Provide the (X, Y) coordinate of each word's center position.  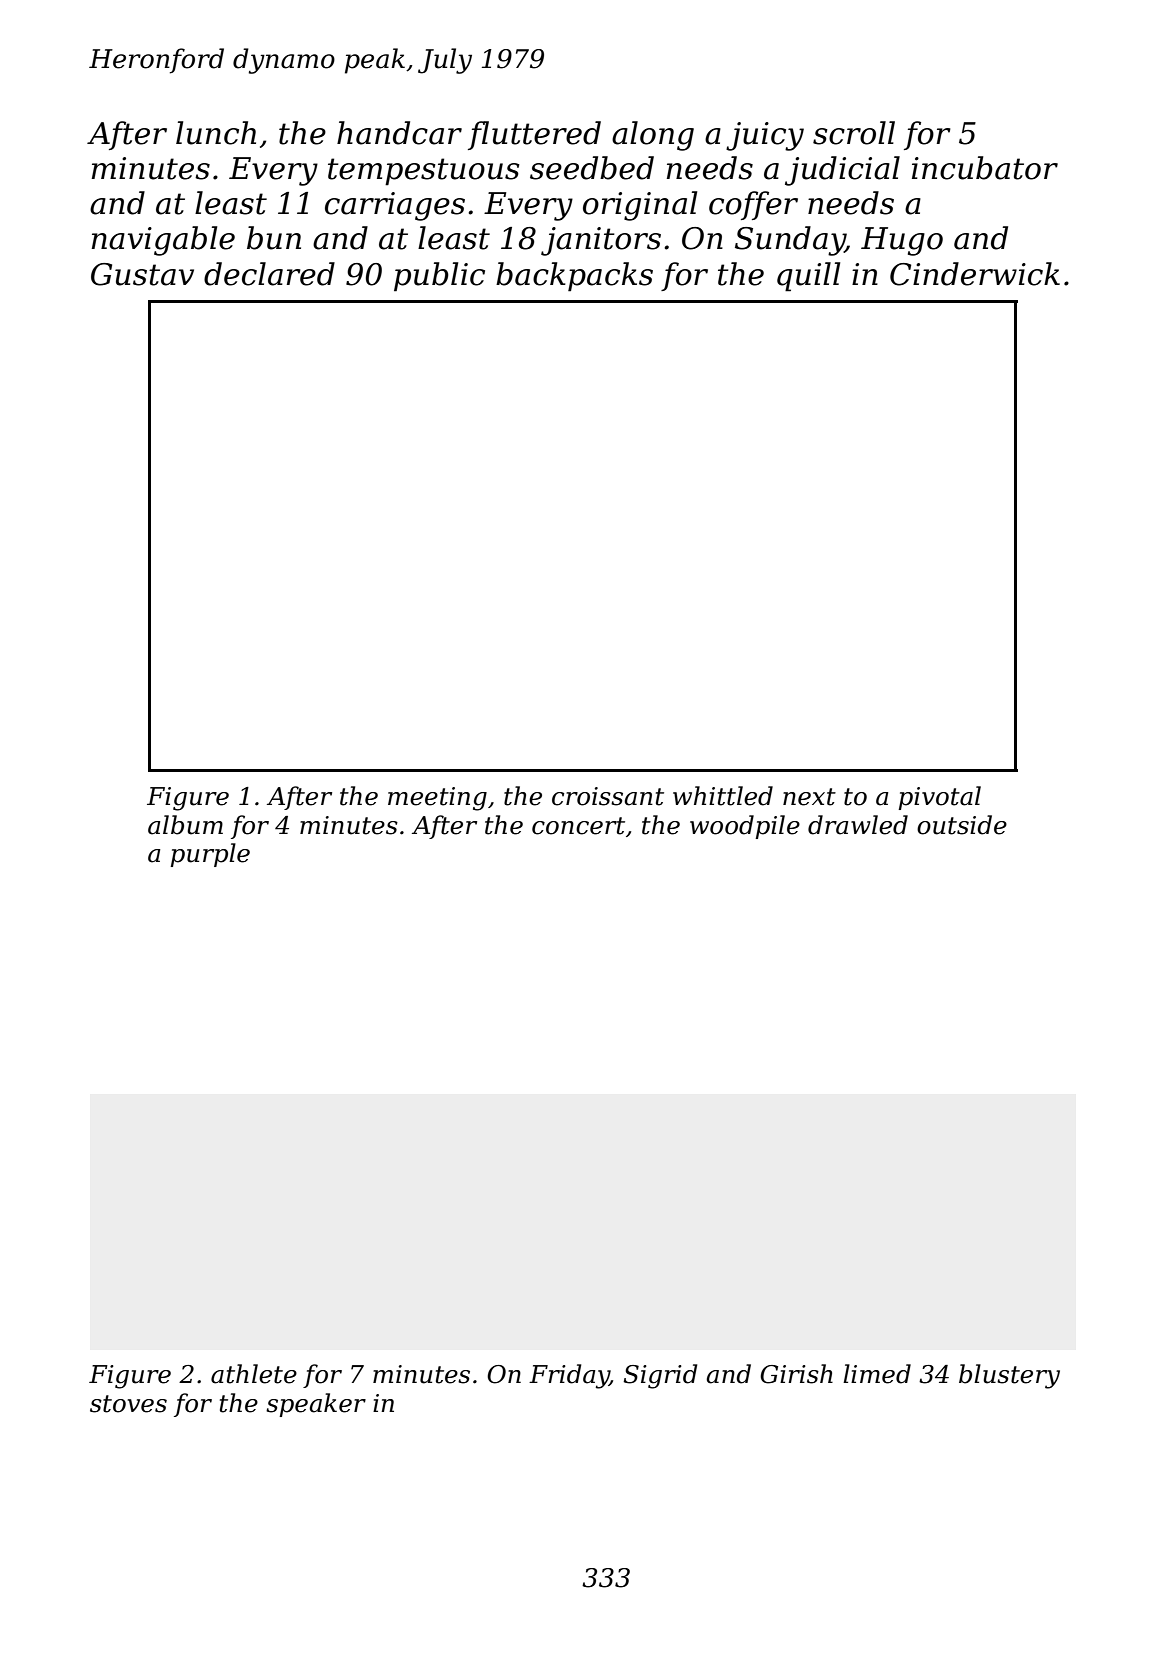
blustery (1009, 1376)
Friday (569, 1376)
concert (578, 826)
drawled (858, 825)
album (185, 825)
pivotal (939, 798)
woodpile (745, 827)
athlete (254, 1374)
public (439, 277)
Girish (796, 1374)
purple (210, 855)
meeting (437, 799)
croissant (608, 796)
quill (808, 277)
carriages (395, 206)
